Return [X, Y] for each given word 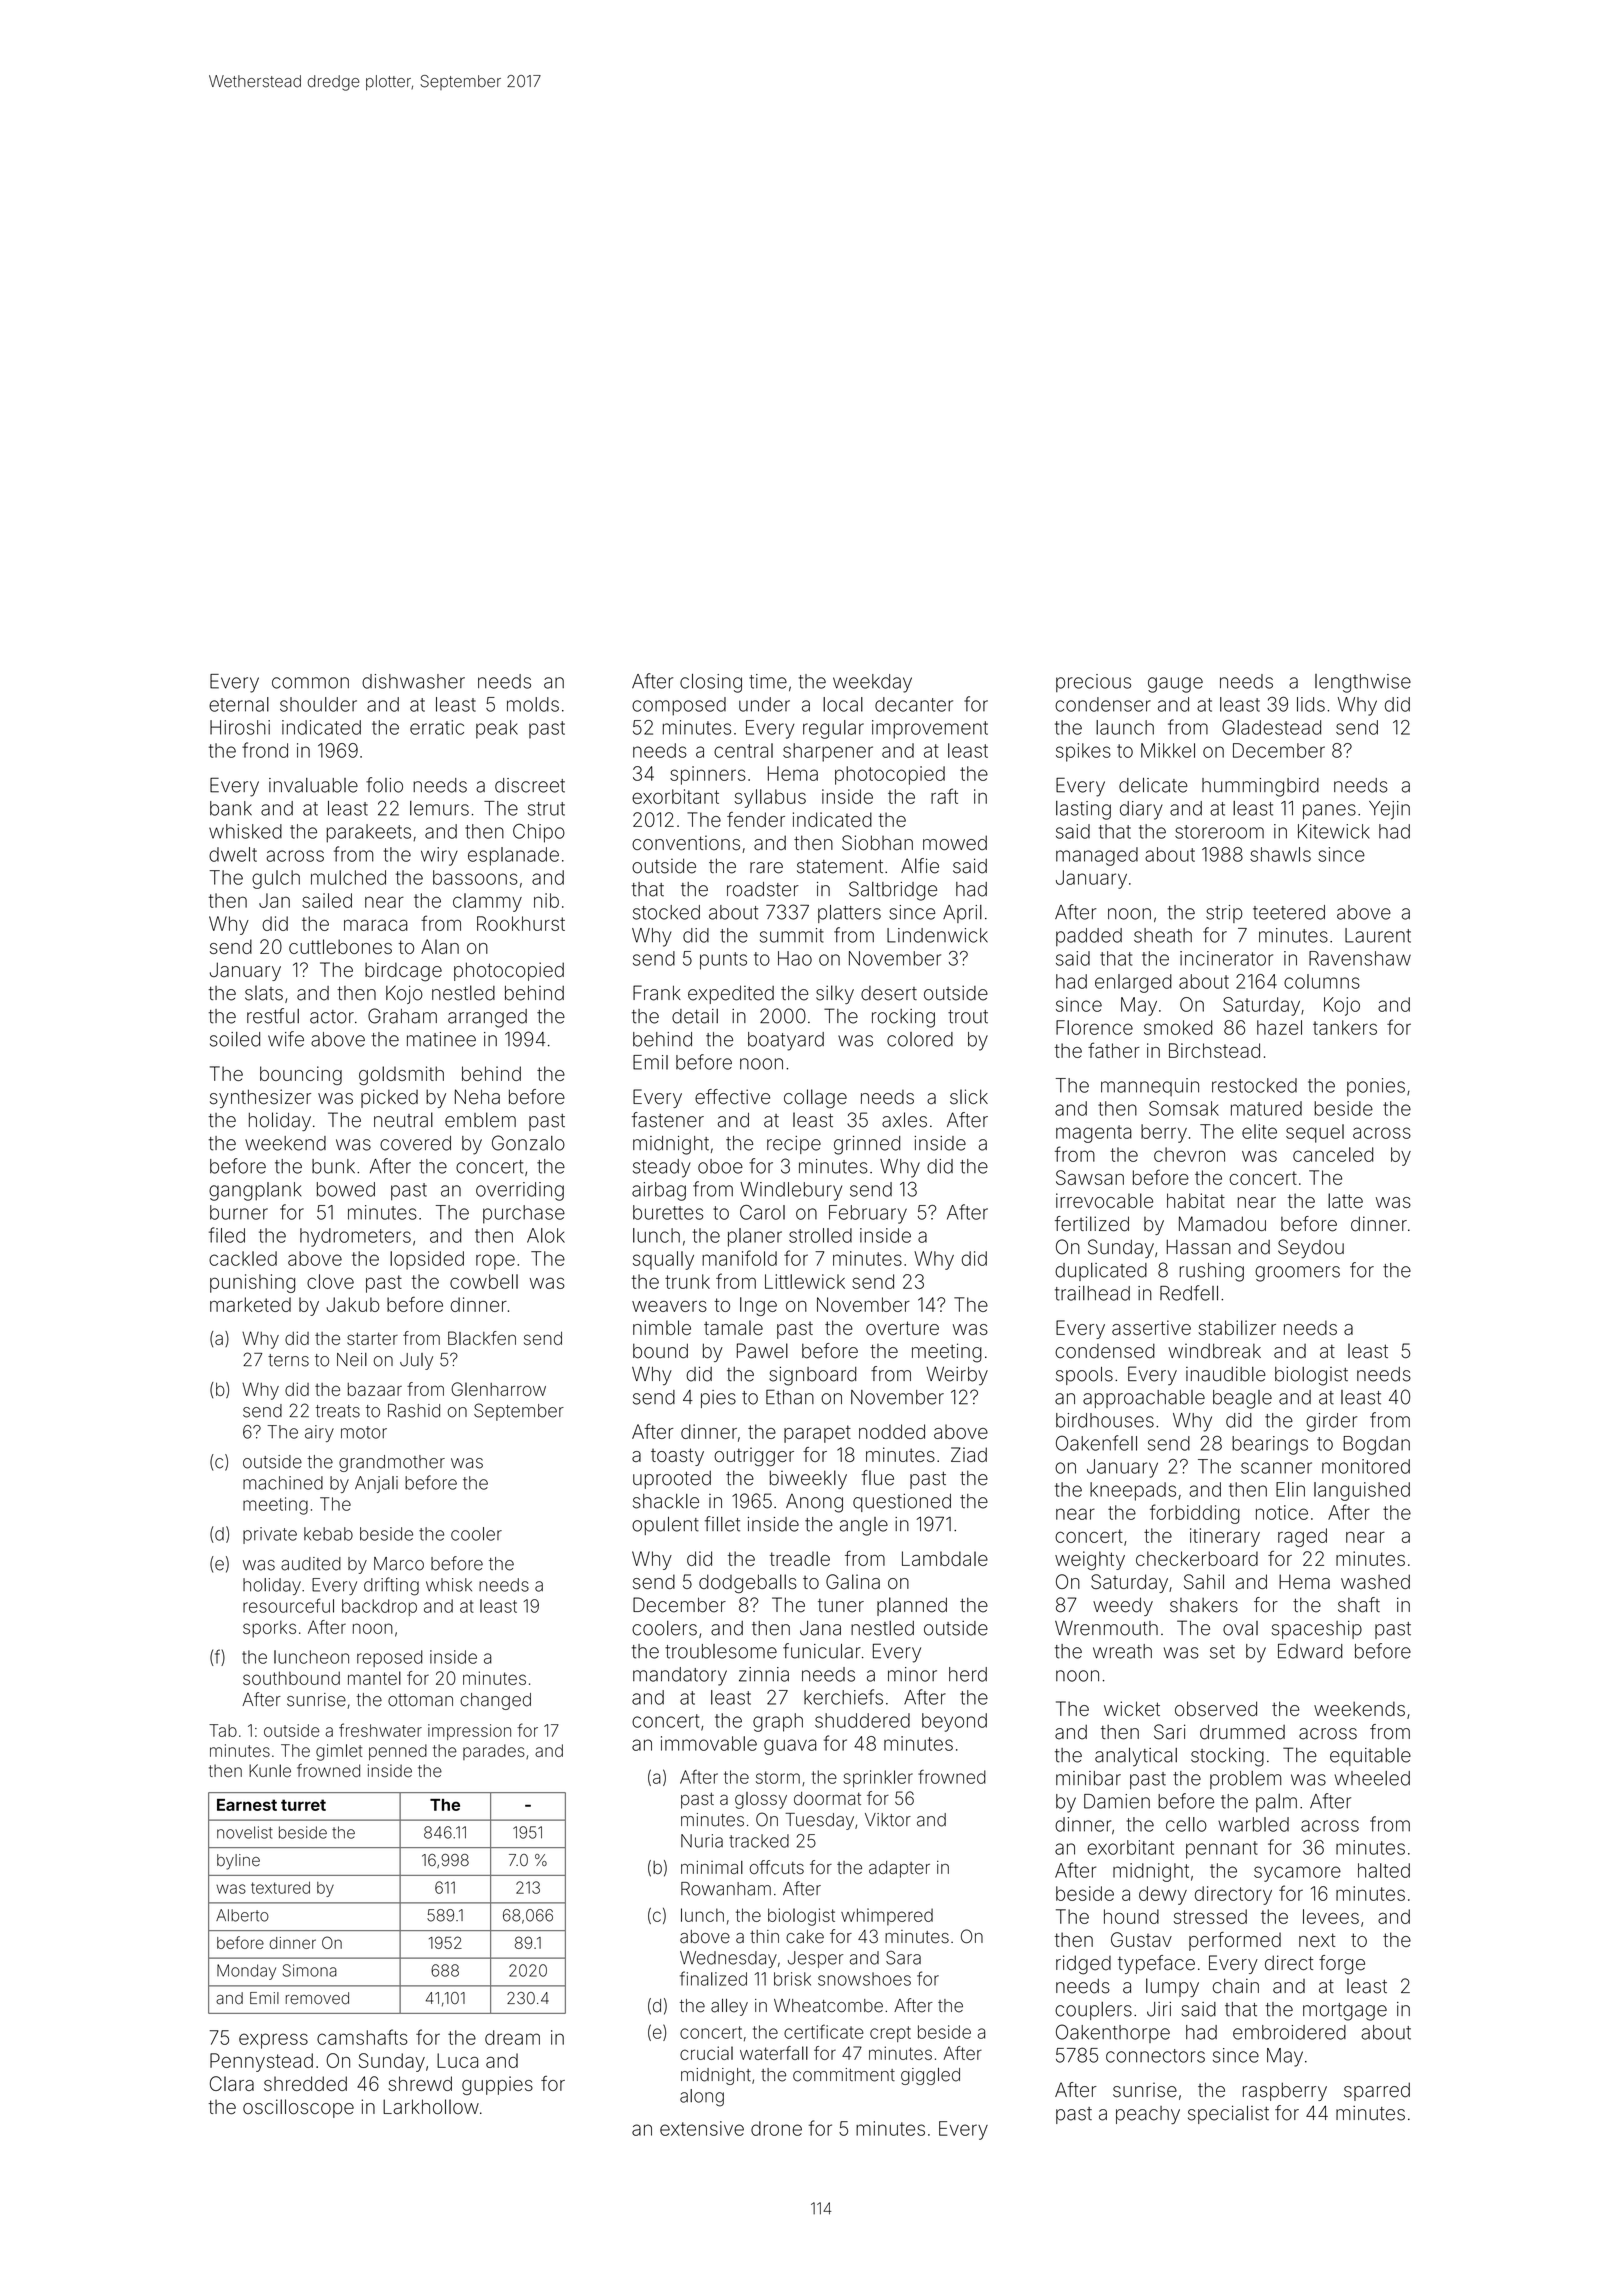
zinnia [764, 1674]
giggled [930, 2076]
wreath [1122, 1651]
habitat [1196, 1200]
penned [398, 1752]
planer [755, 1237]
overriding [520, 1191]
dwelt [233, 854]
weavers [669, 1306]
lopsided [427, 1260]
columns [1322, 981]
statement [840, 867]
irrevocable [1104, 1200]
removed [317, 1998]
